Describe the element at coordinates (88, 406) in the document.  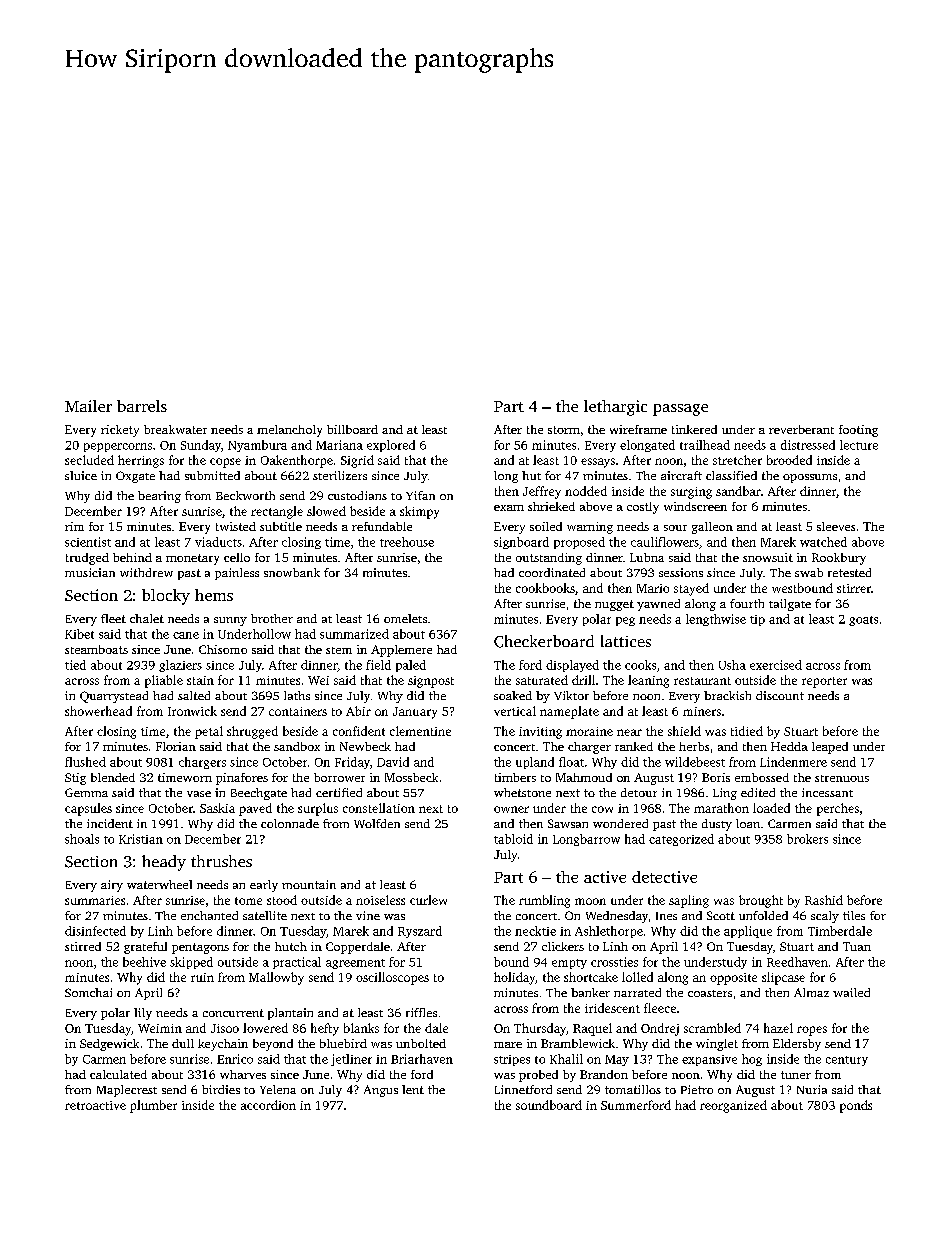
I see `Mailer` at that location.
